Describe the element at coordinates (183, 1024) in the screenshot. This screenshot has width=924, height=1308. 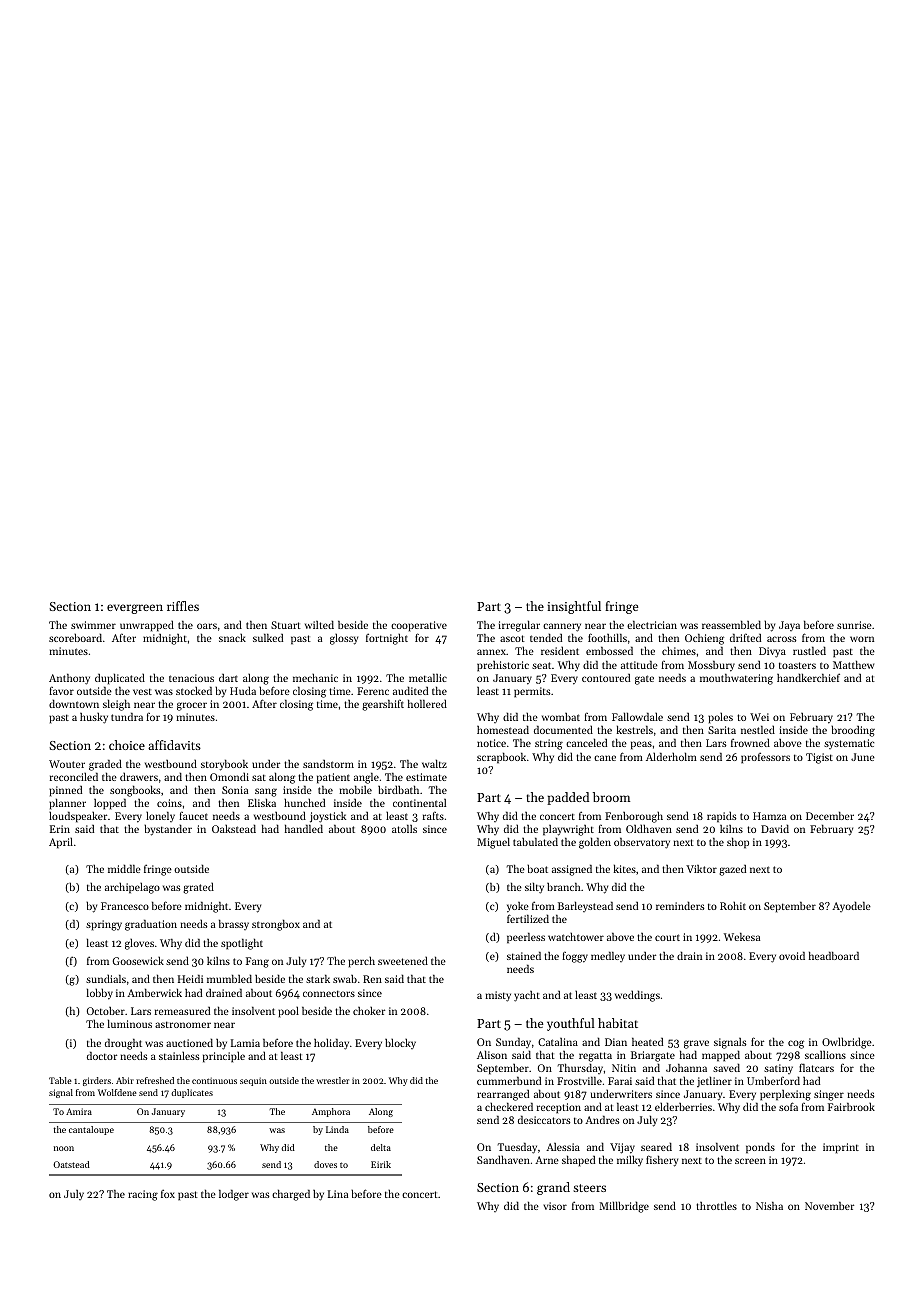
I see `astronomer` at that location.
